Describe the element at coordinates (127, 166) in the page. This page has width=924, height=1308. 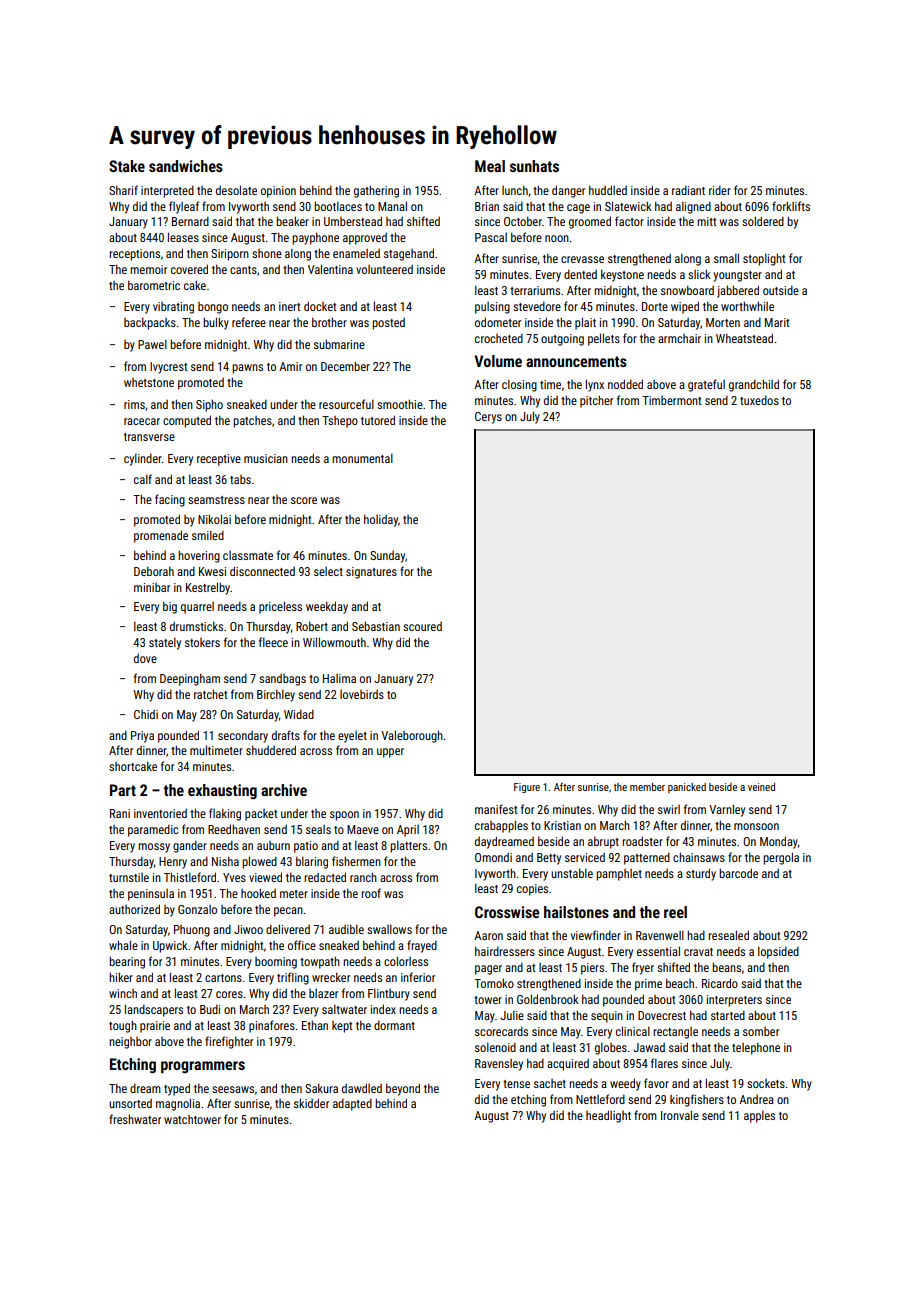
I see `Stake` at that location.
